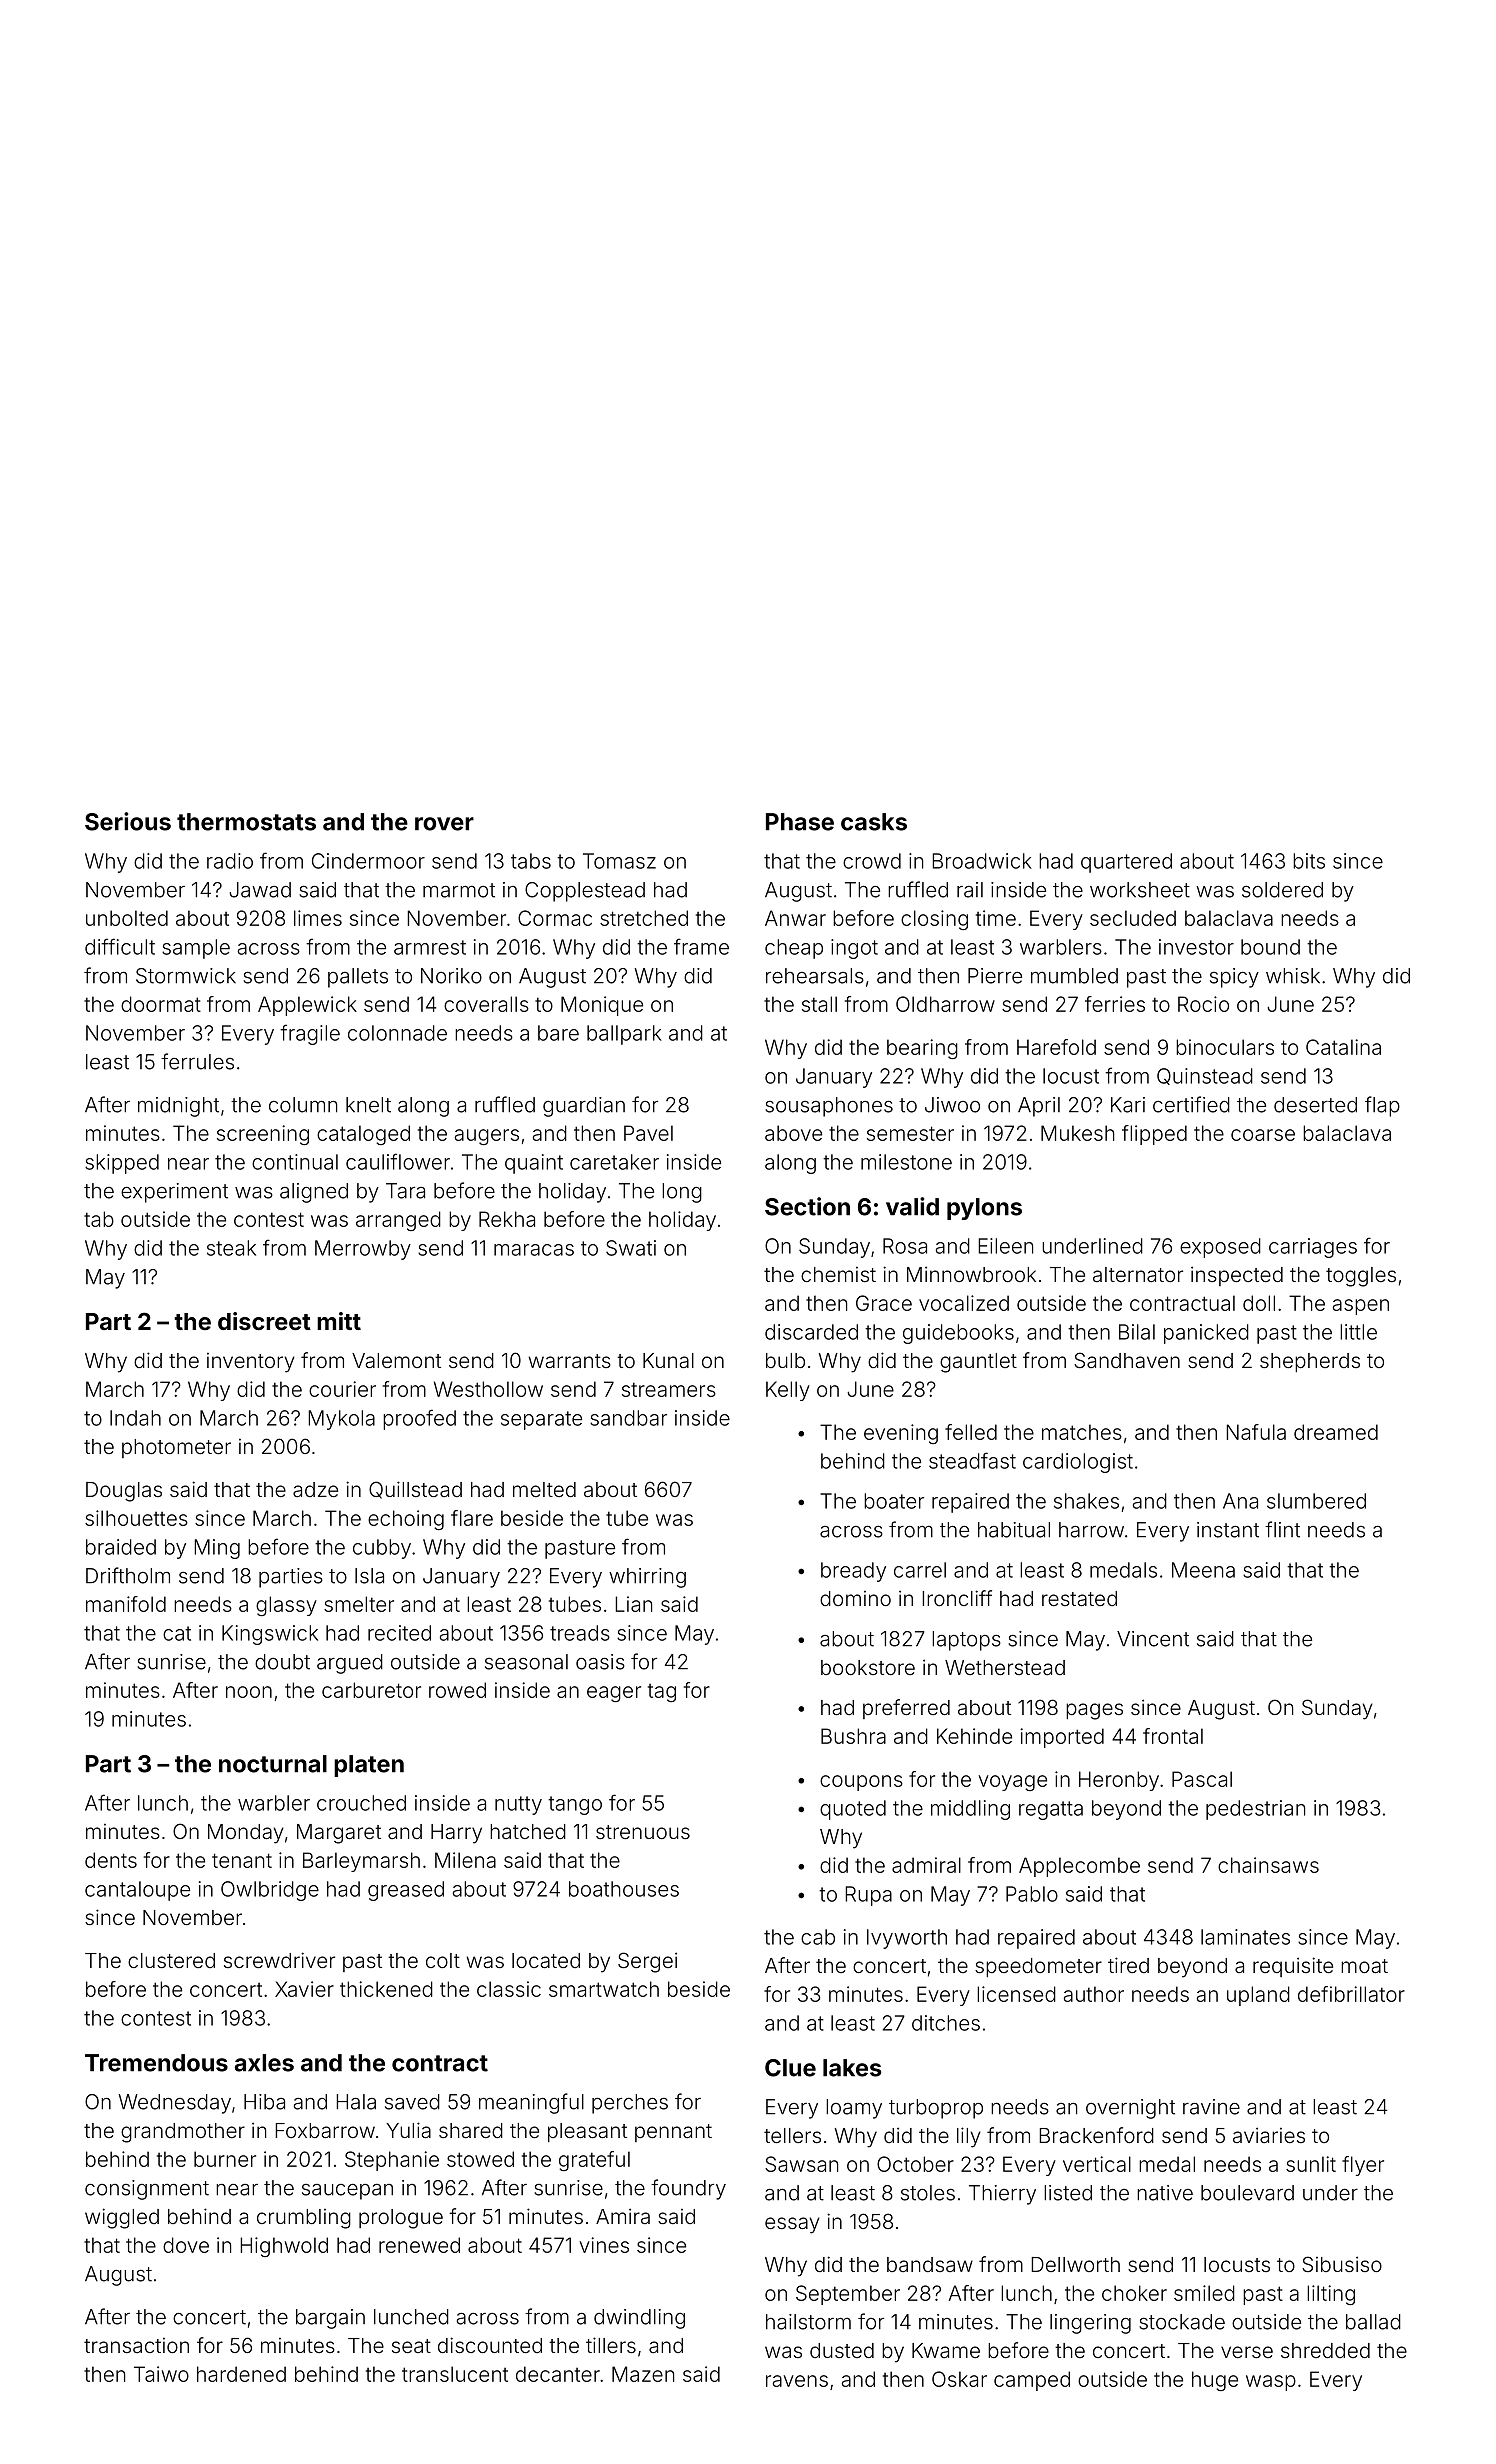 The image size is (1496, 2464). I want to click on guardian, so click(584, 1107).
